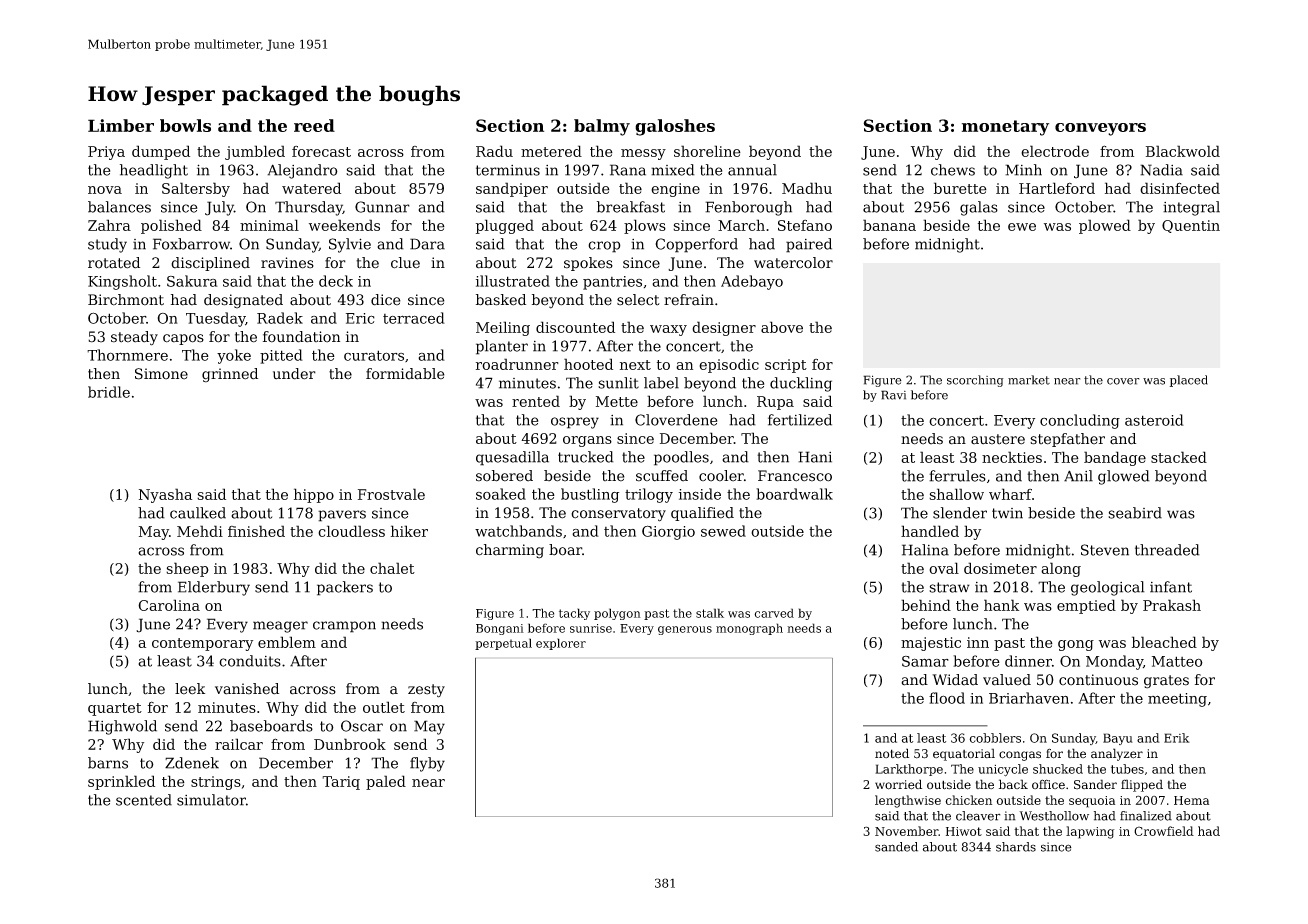 The height and width of the screenshot is (924, 1308). What do you see at coordinates (427, 764) in the screenshot?
I see `flyby` at bounding box center [427, 764].
